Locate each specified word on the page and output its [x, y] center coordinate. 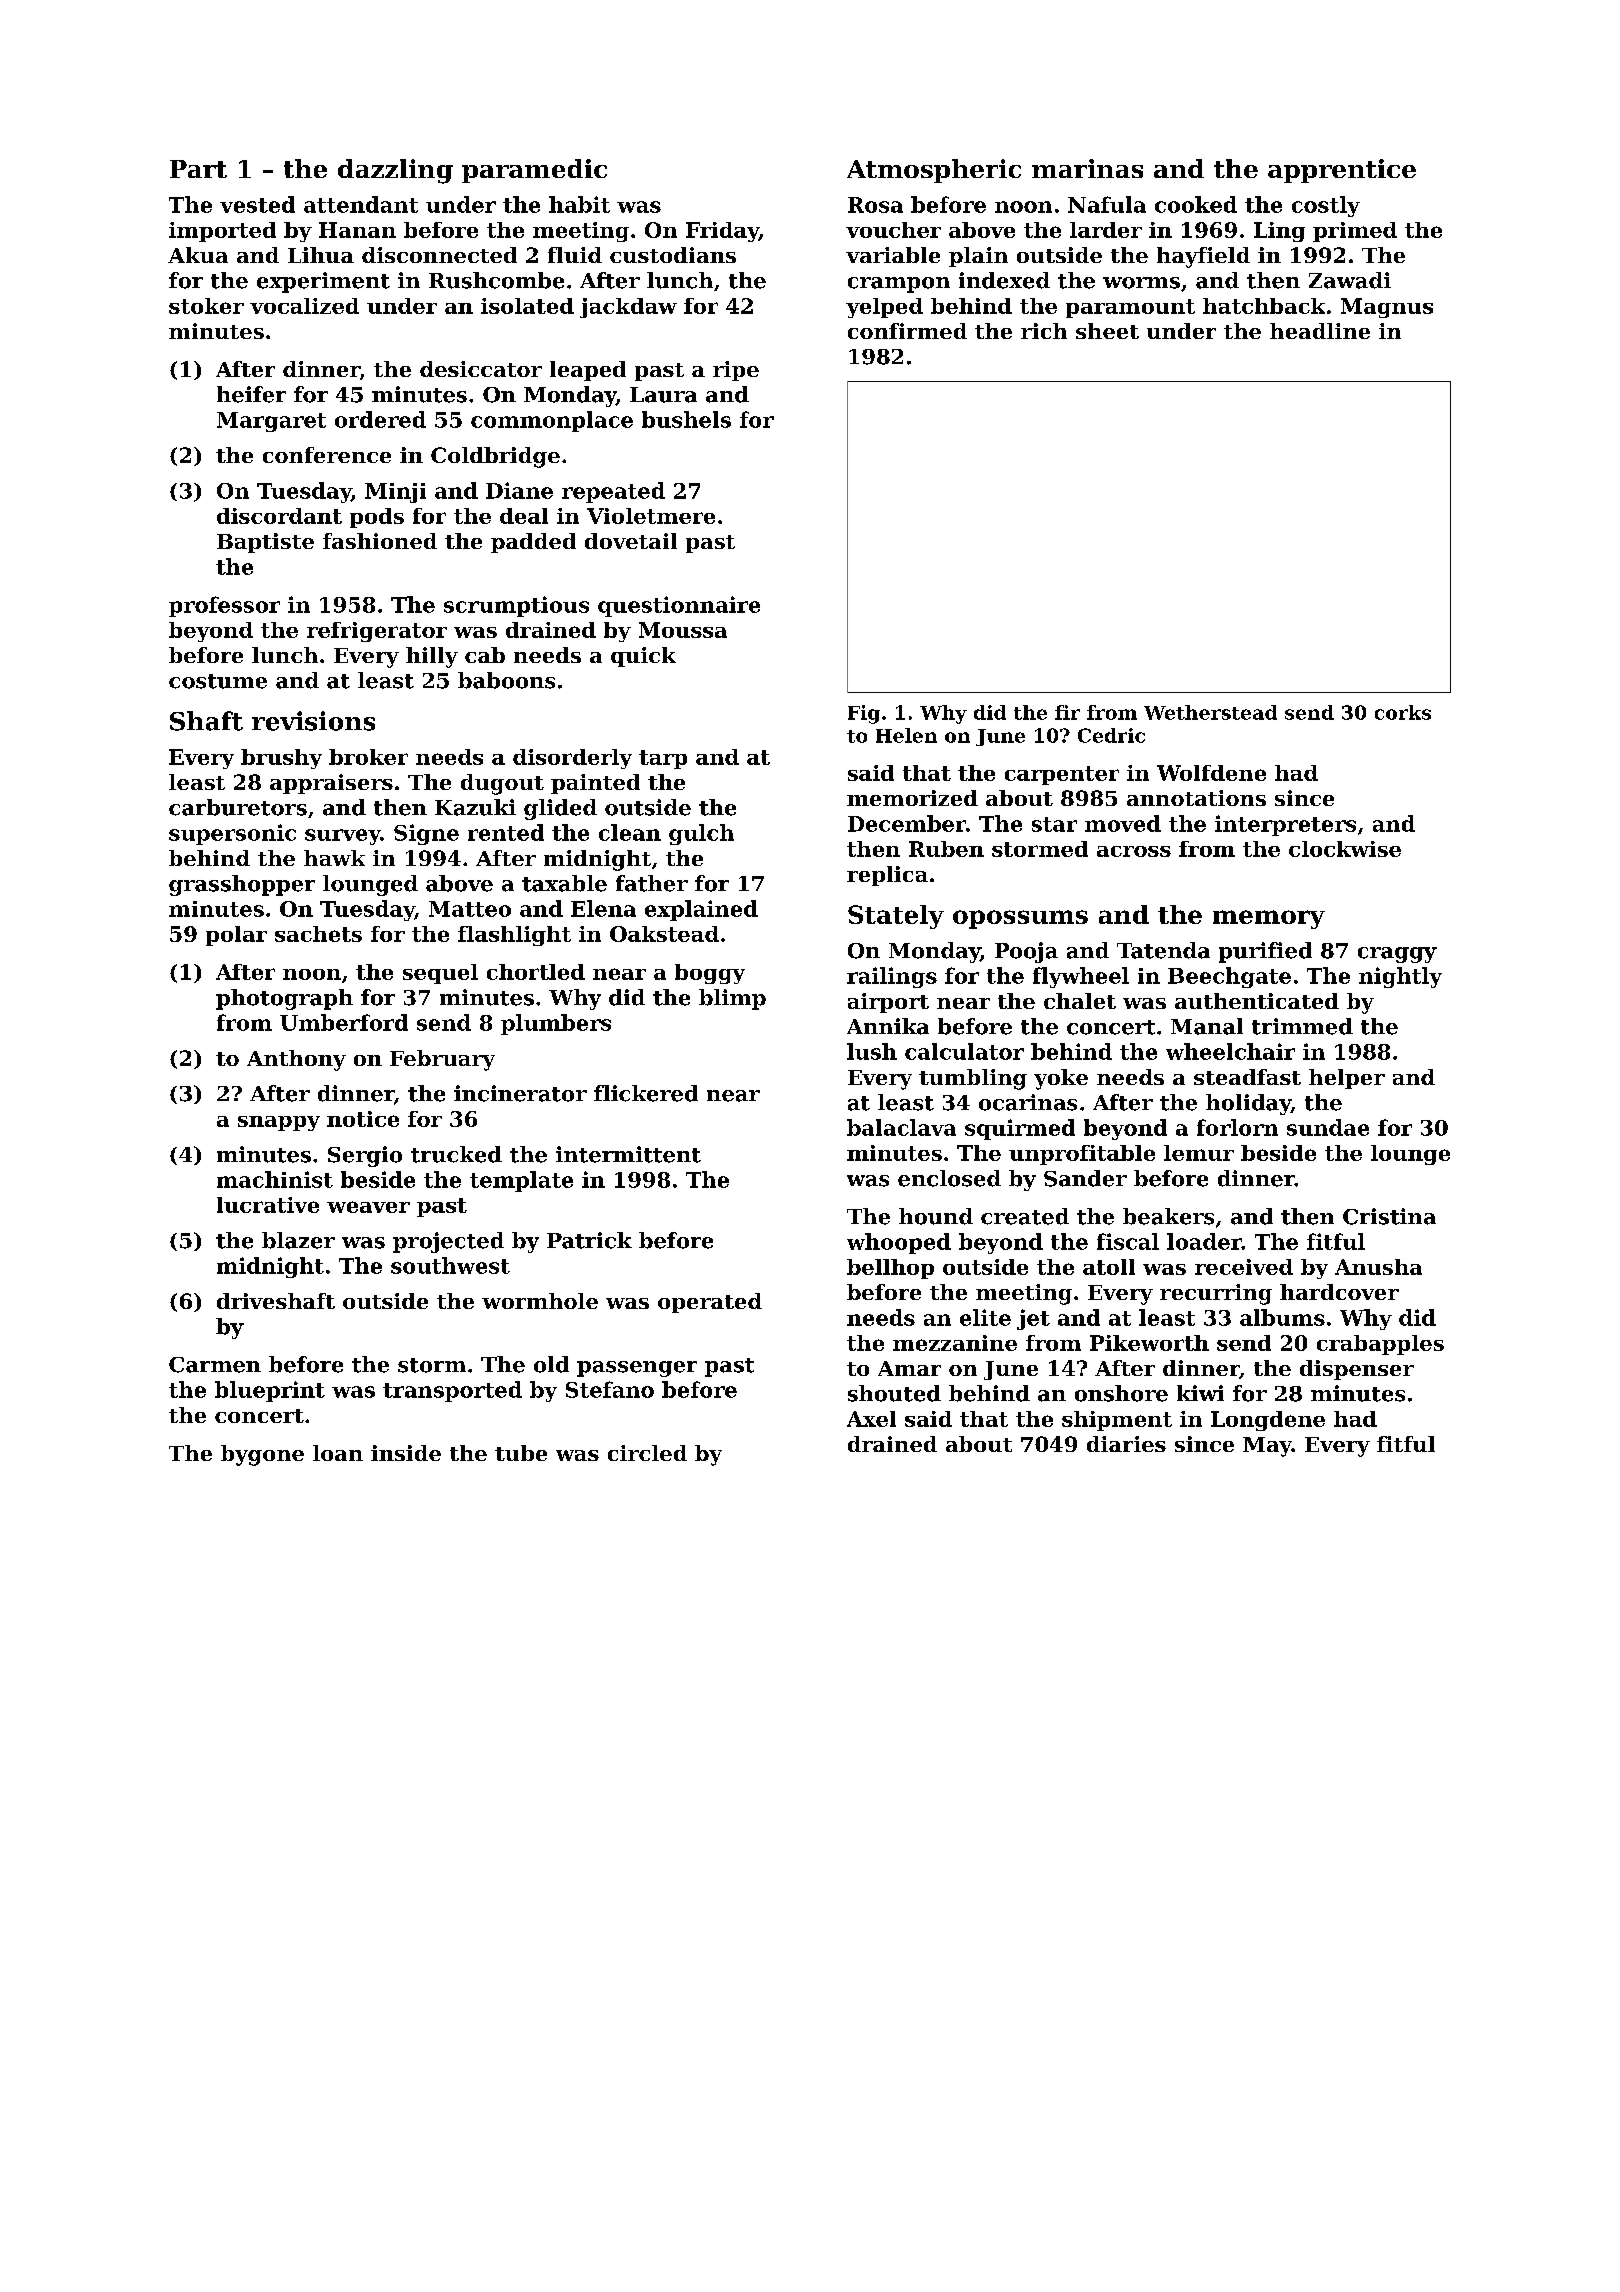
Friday [722, 232]
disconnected [439, 255]
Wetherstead [1210, 712]
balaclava [901, 1127]
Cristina [1389, 1216]
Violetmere [651, 516]
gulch [701, 834]
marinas [1087, 168]
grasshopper [242, 885]
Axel [871, 1419]
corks [1403, 712]
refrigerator [377, 632]
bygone [262, 1455]
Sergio [365, 1156]
